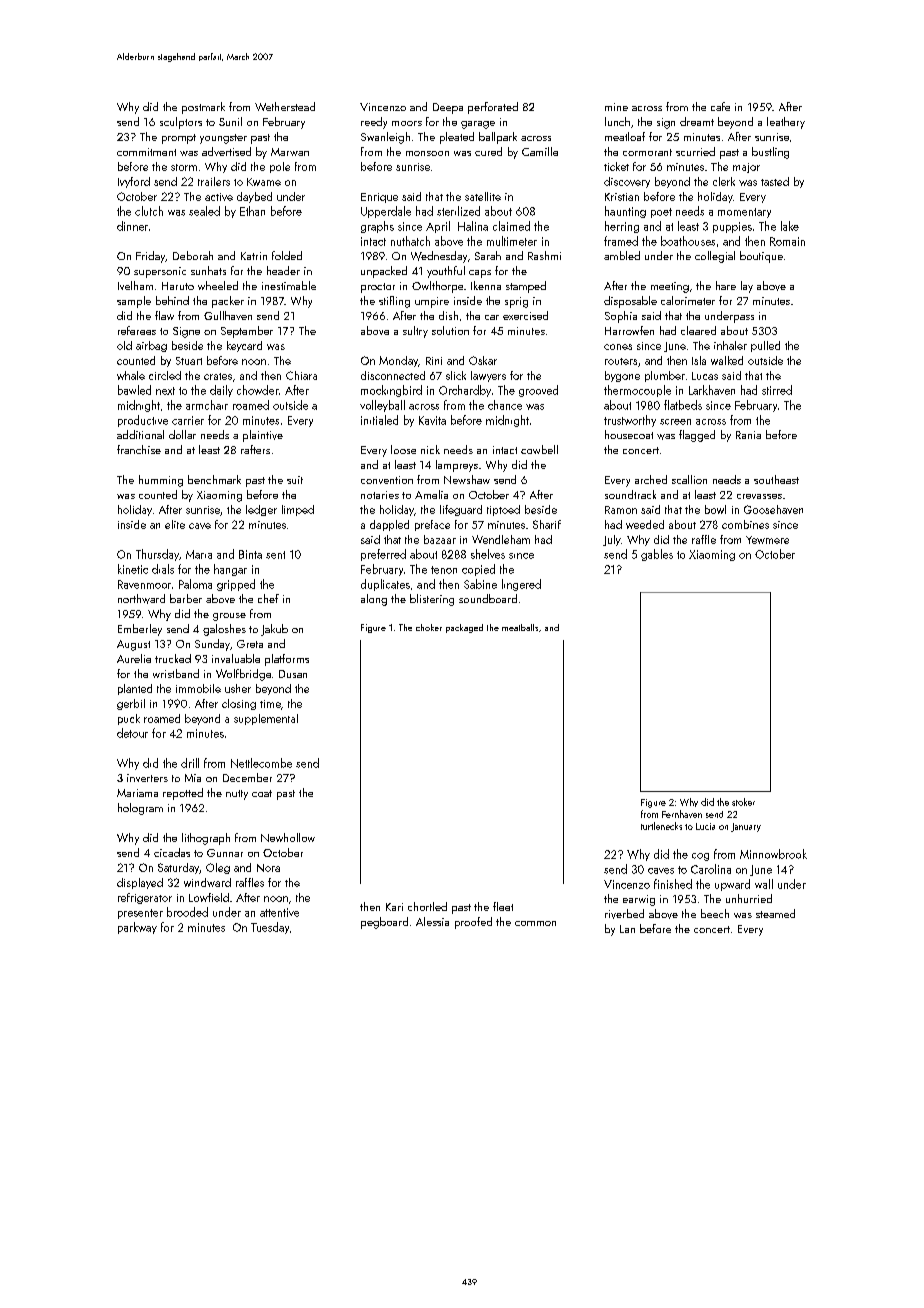 The width and height of the document is (924, 1308). I want to click on meatballs, so click(520, 627).
